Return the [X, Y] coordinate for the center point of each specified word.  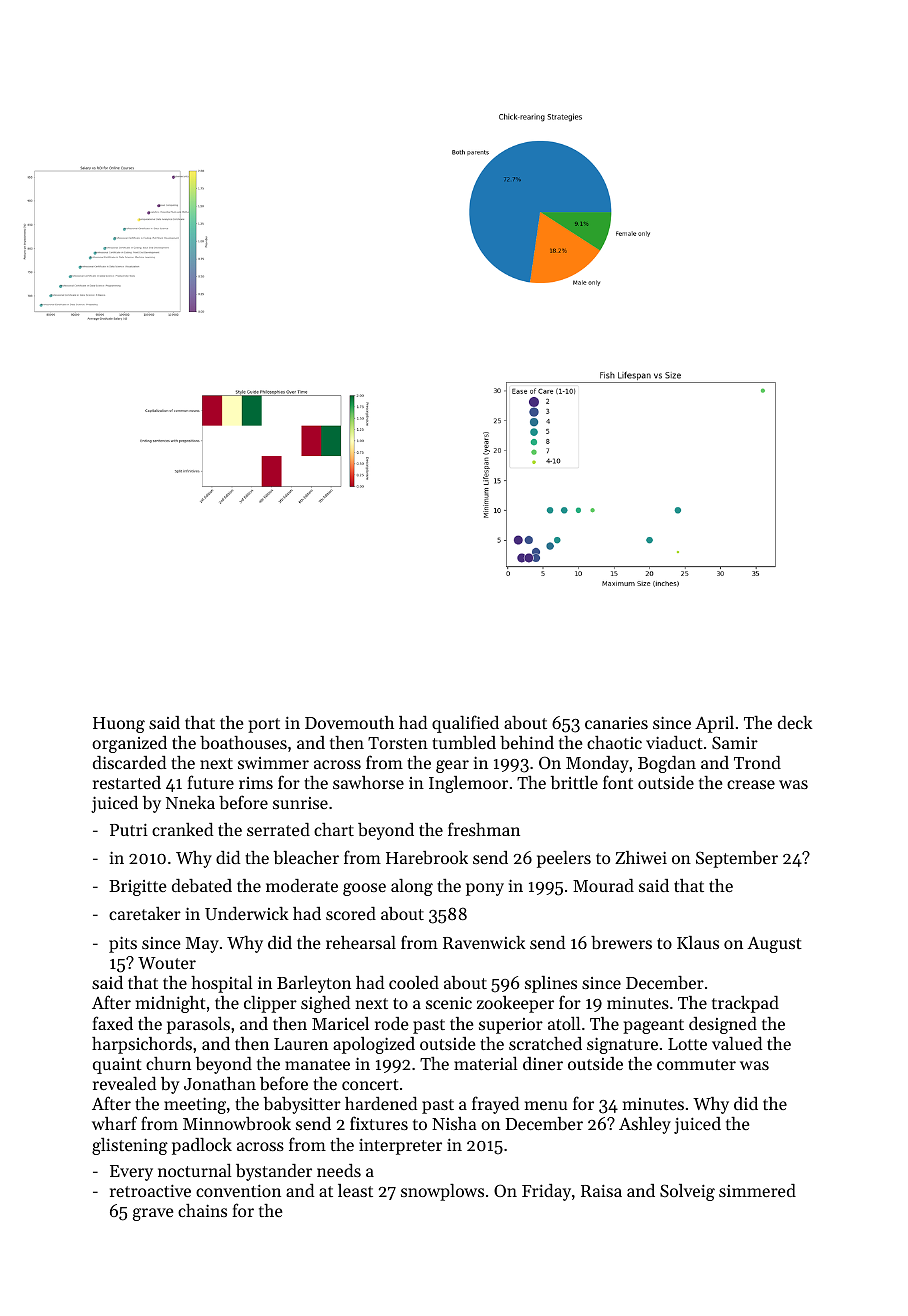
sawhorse [368, 782]
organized [129, 744]
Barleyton [314, 984]
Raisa [601, 1190]
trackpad [745, 1004]
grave [153, 1214]
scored [351, 913]
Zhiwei [641, 857]
